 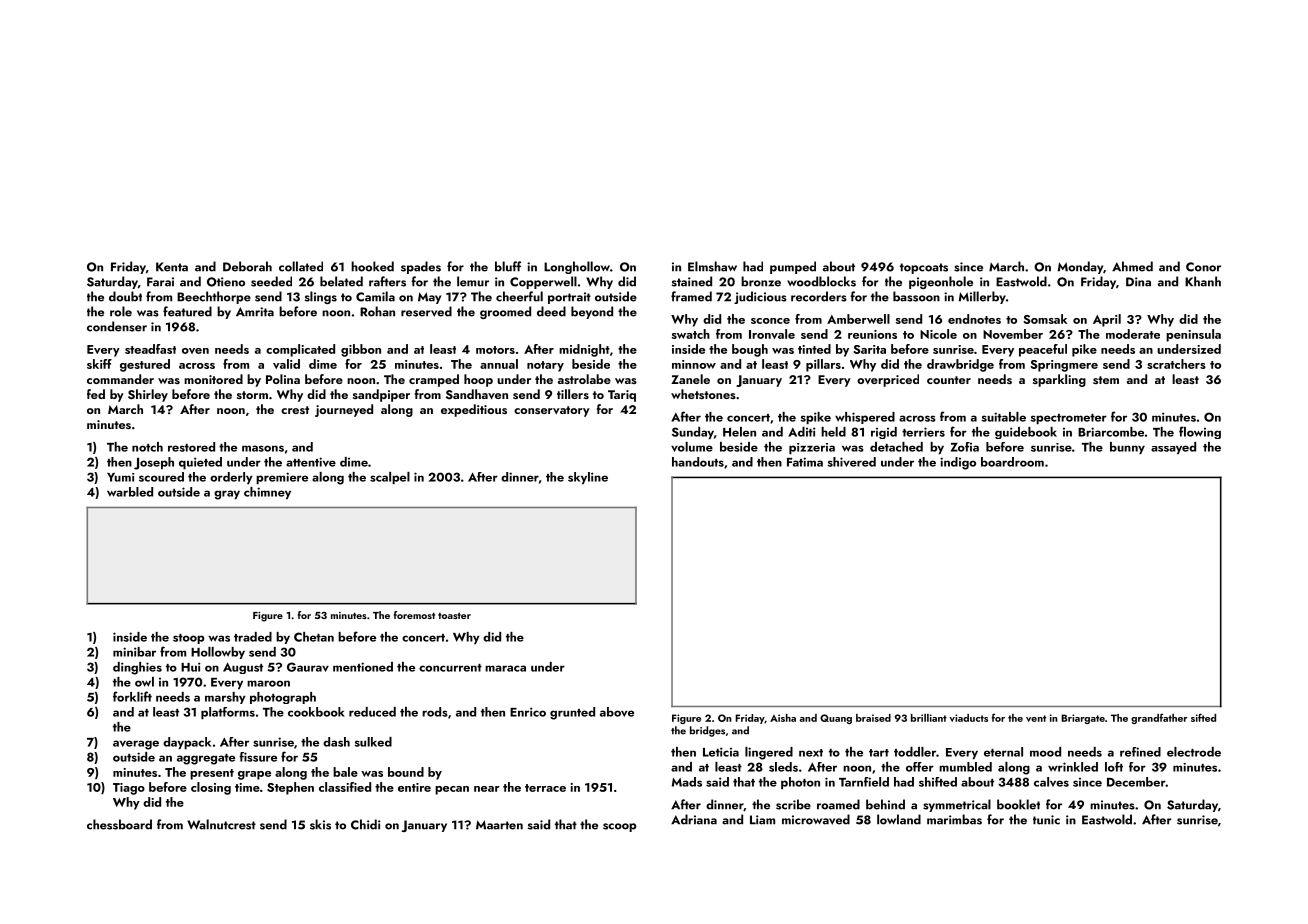 What do you see at coordinates (121, 477) in the screenshot?
I see `Yumi` at bounding box center [121, 477].
